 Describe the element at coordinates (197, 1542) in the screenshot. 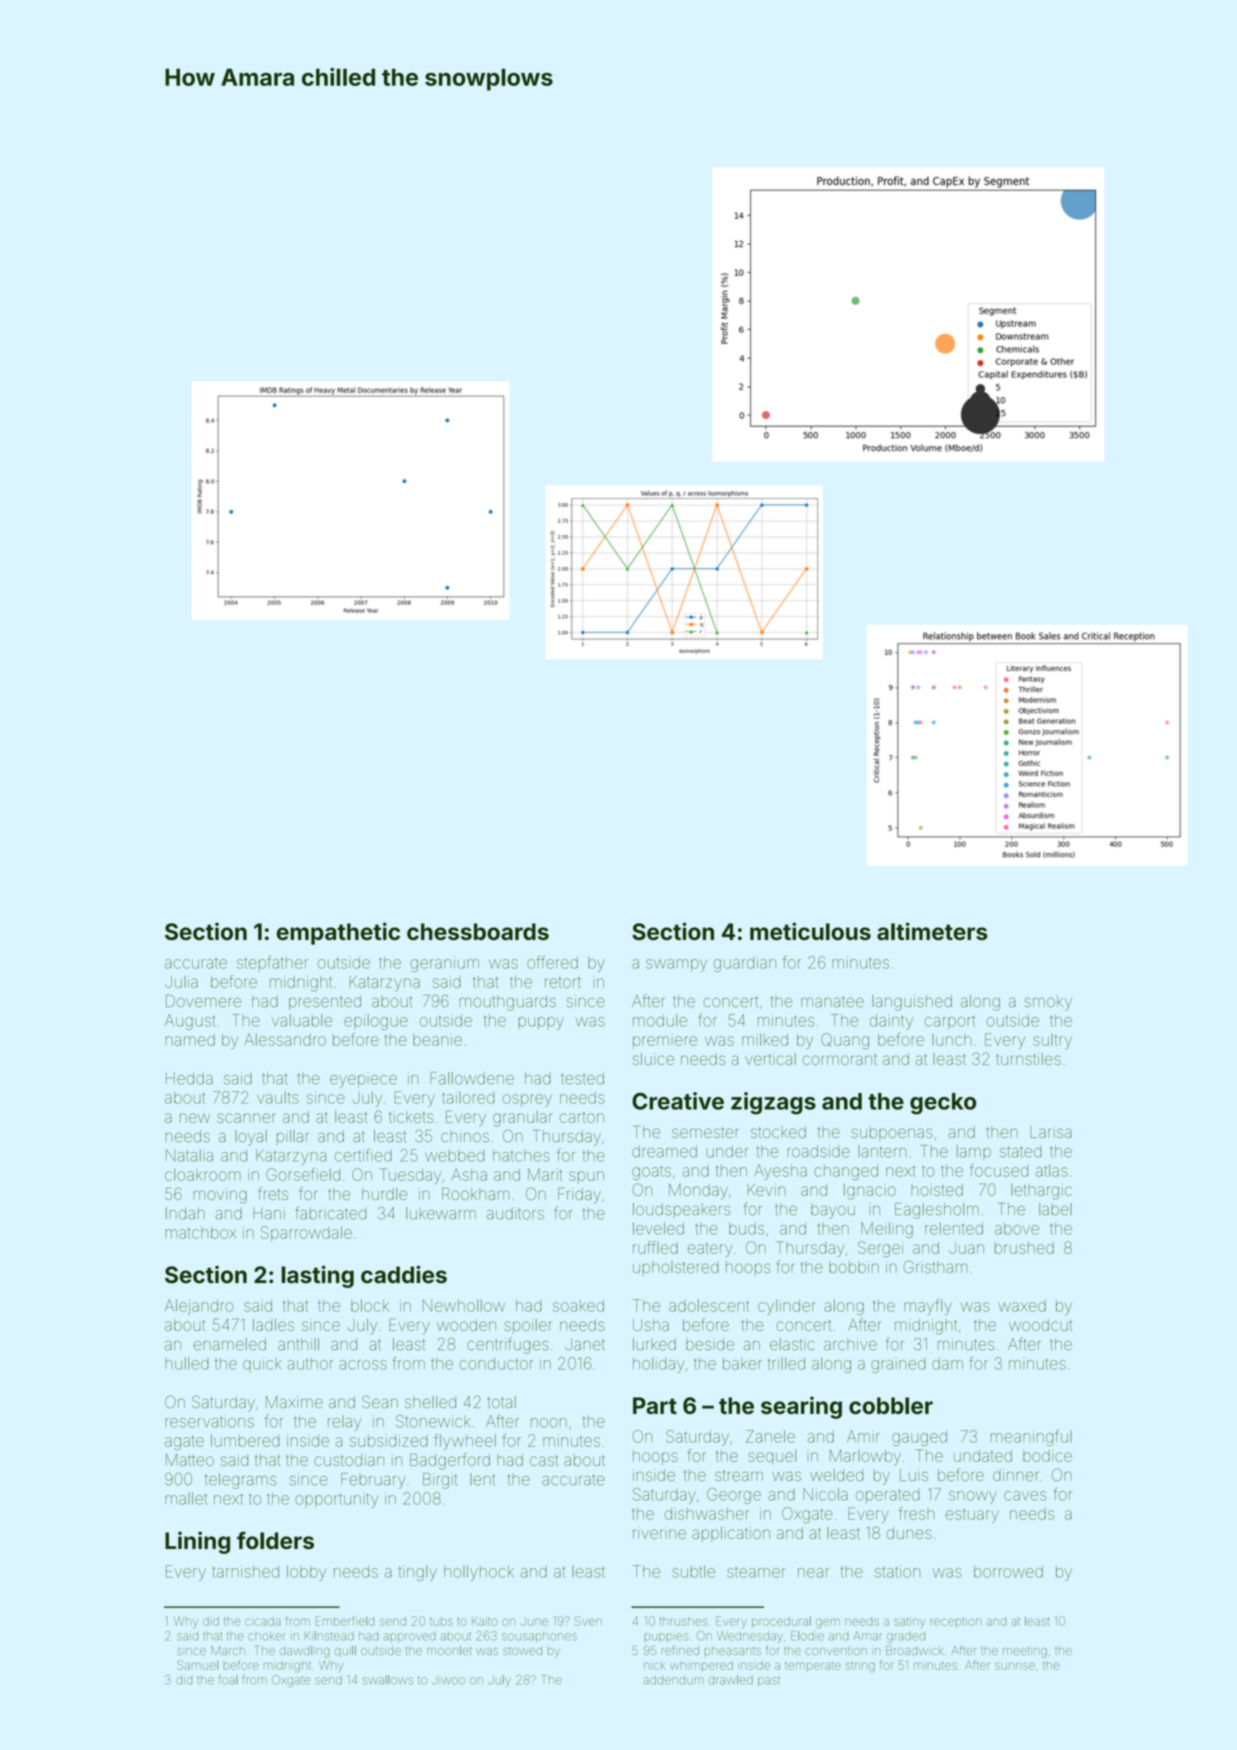

I see `Lining` at that location.
